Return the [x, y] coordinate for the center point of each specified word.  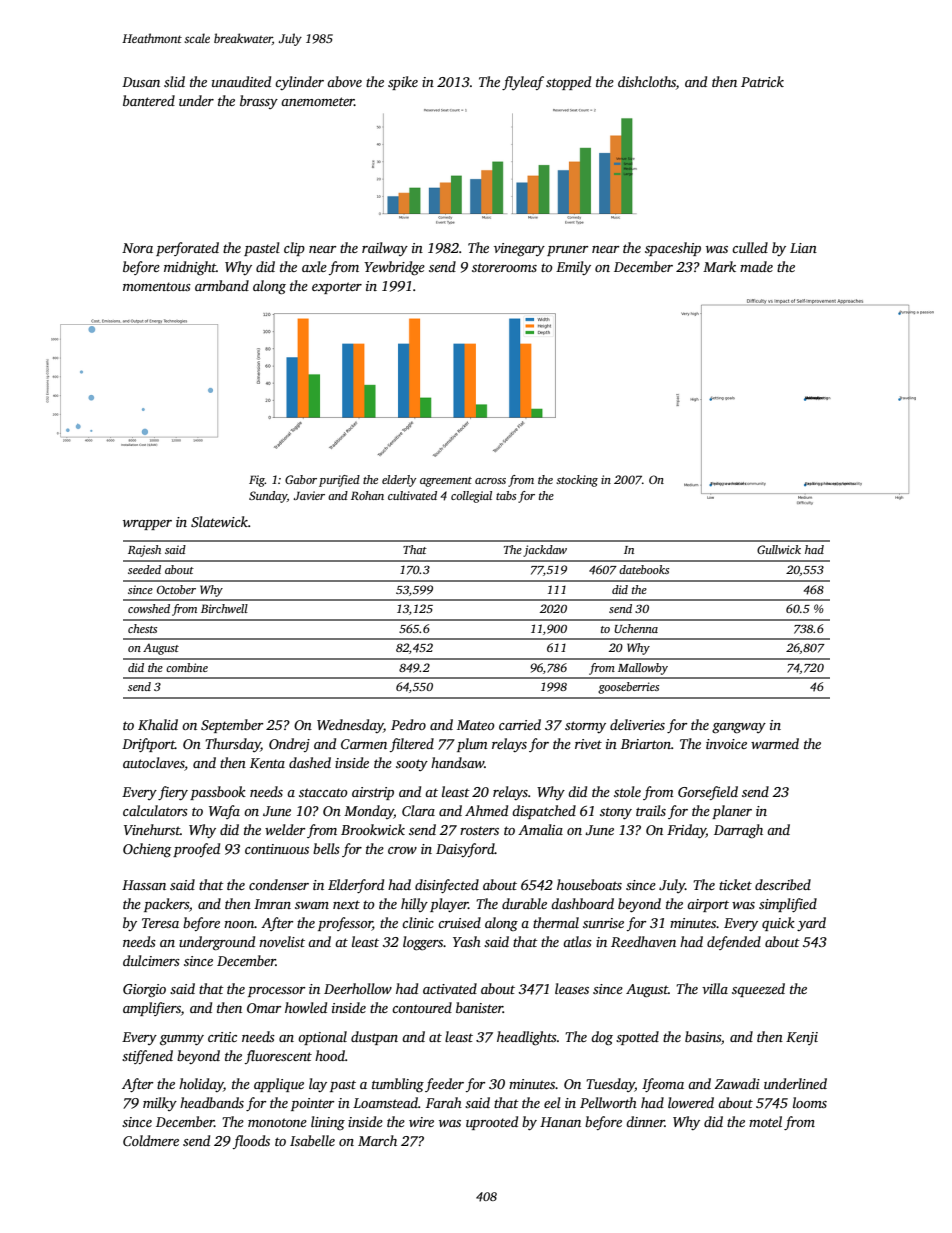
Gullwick [779, 549]
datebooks [644, 569]
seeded [144, 569]
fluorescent [278, 1057]
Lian [803, 248]
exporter [337, 288]
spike [403, 83]
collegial [471, 497]
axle [314, 266]
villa [715, 988]
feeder [444, 1085]
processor [276, 992]
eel [552, 1102]
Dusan [141, 82]
